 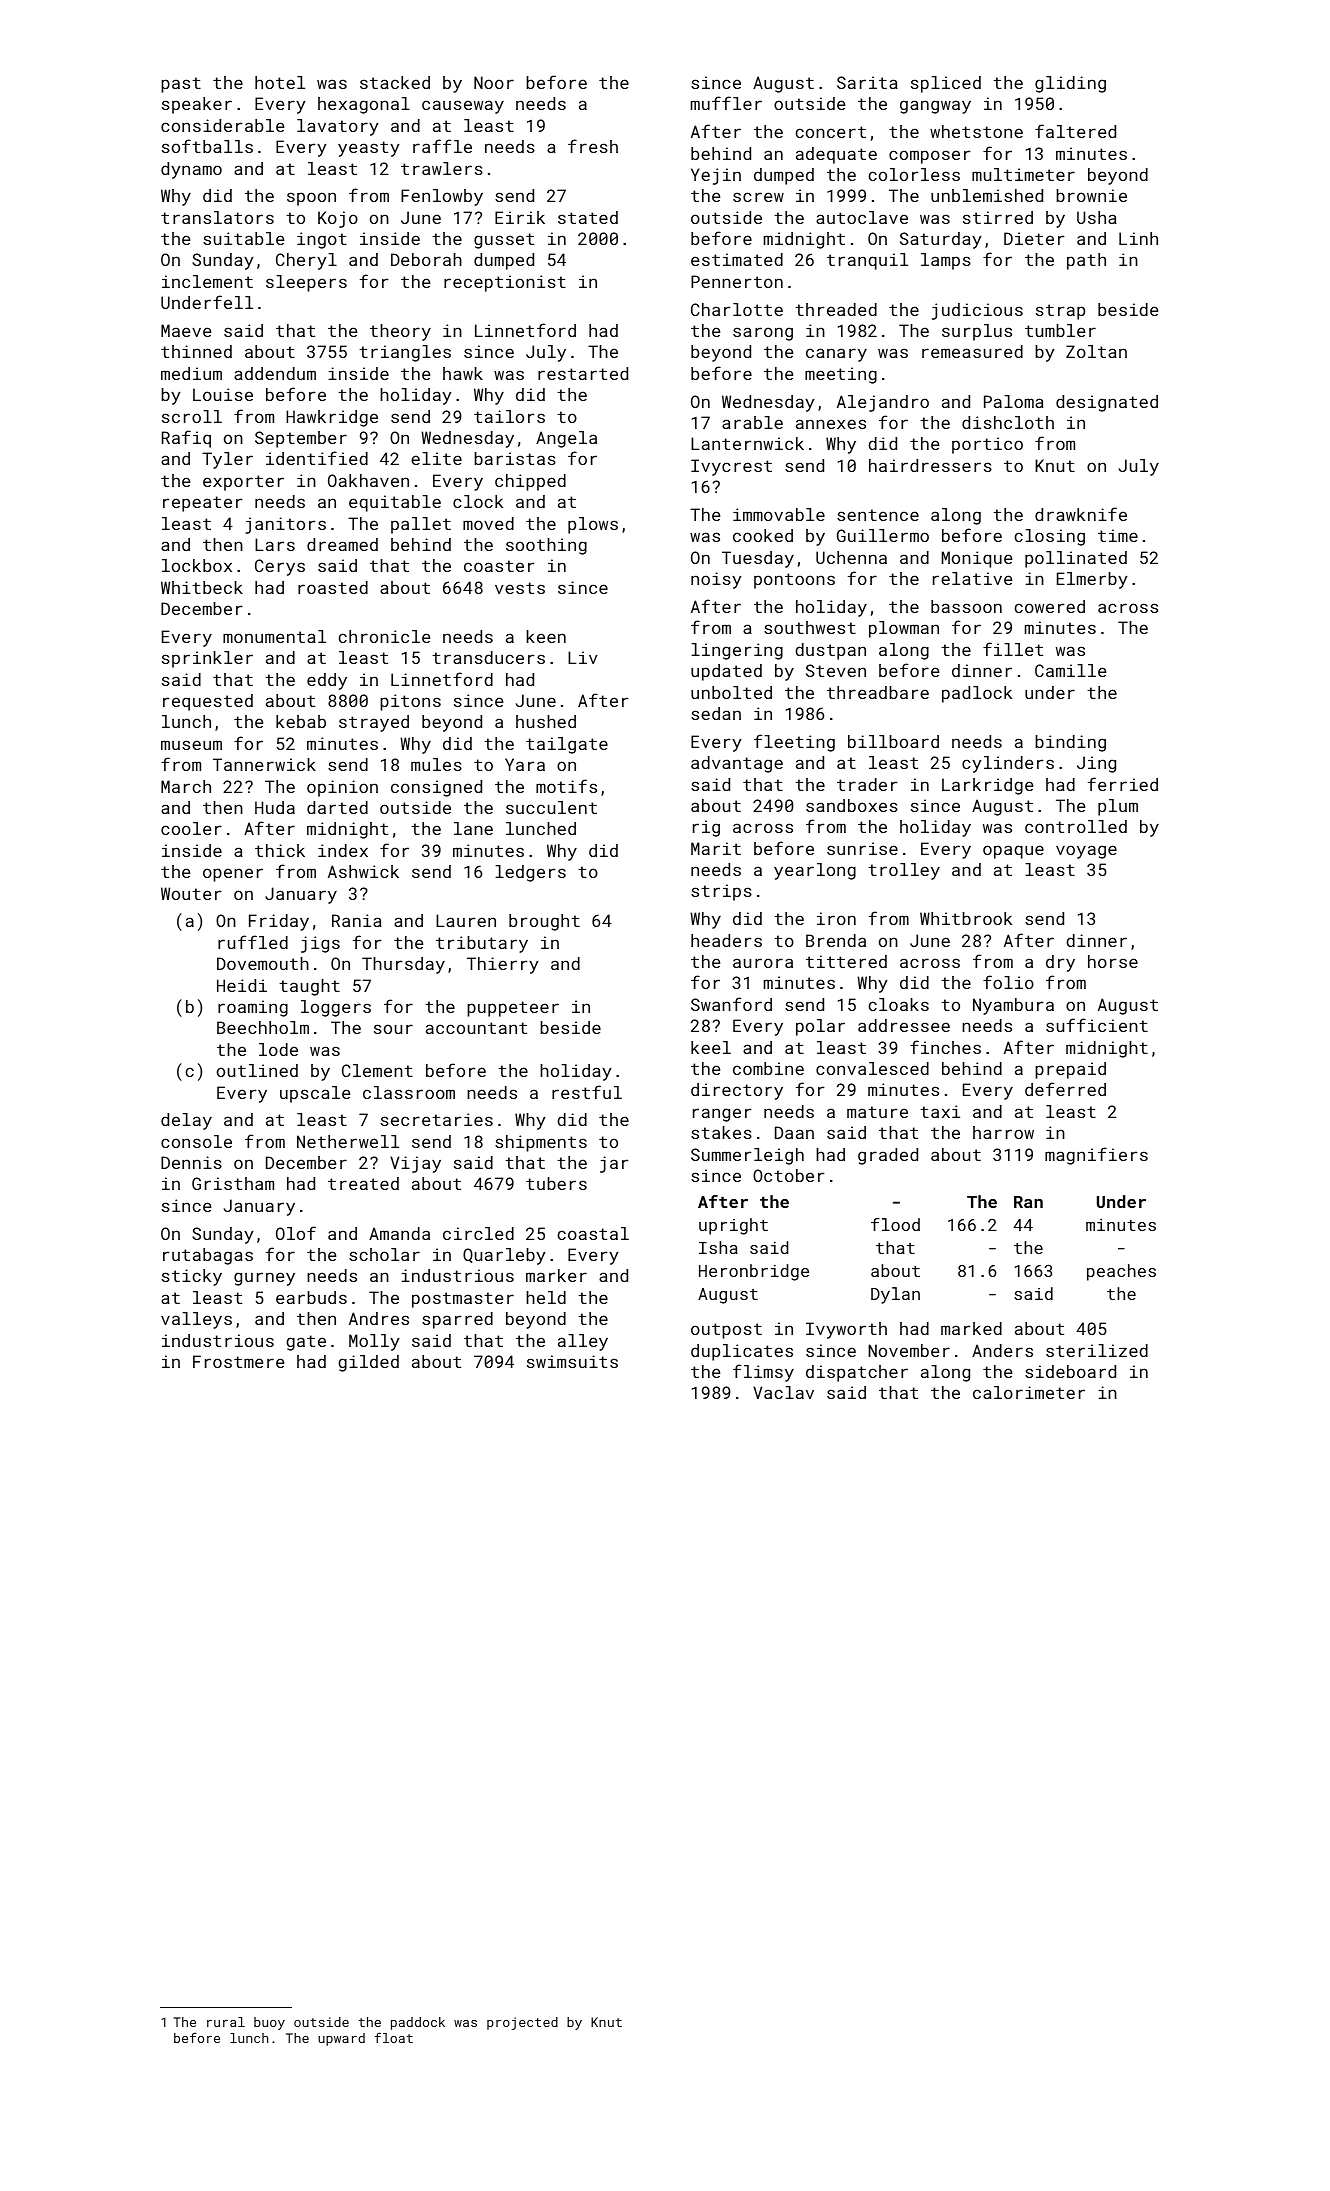 What do you see at coordinates (238, 1361) in the page?
I see `Frostmere` at bounding box center [238, 1361].
